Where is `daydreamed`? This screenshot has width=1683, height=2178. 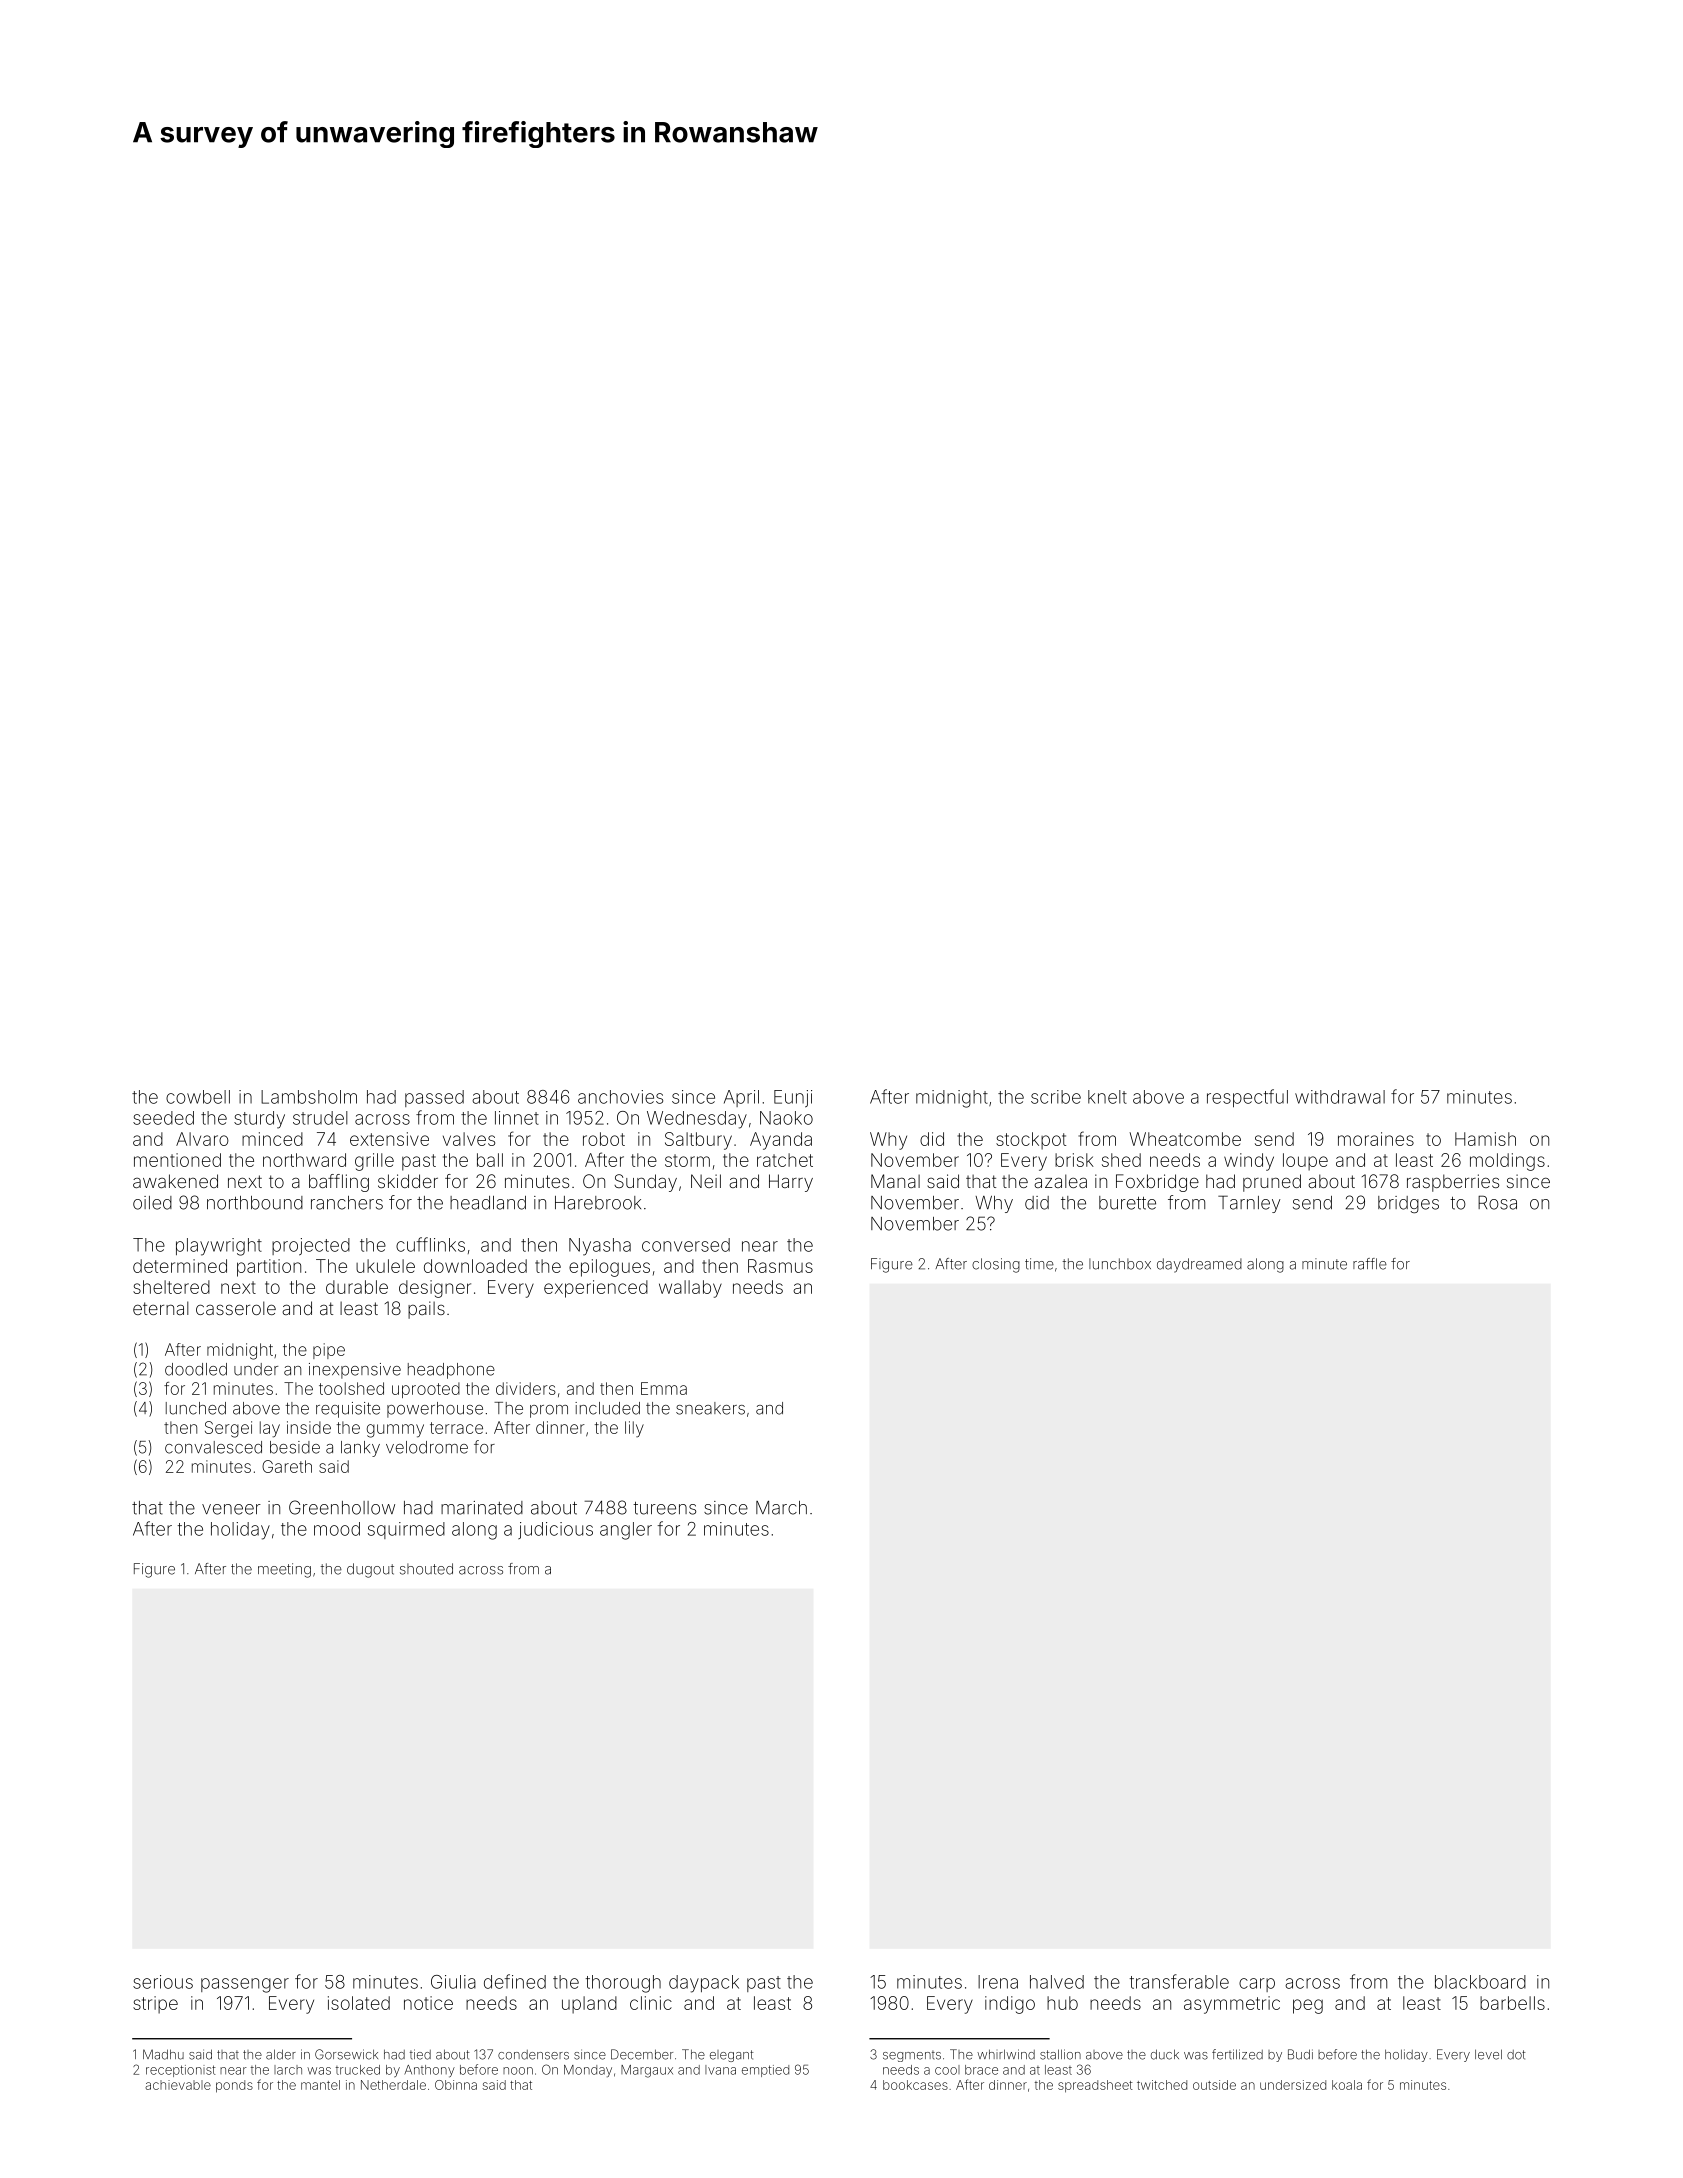 daydreamed is located at coordinates (1199, 1265).
